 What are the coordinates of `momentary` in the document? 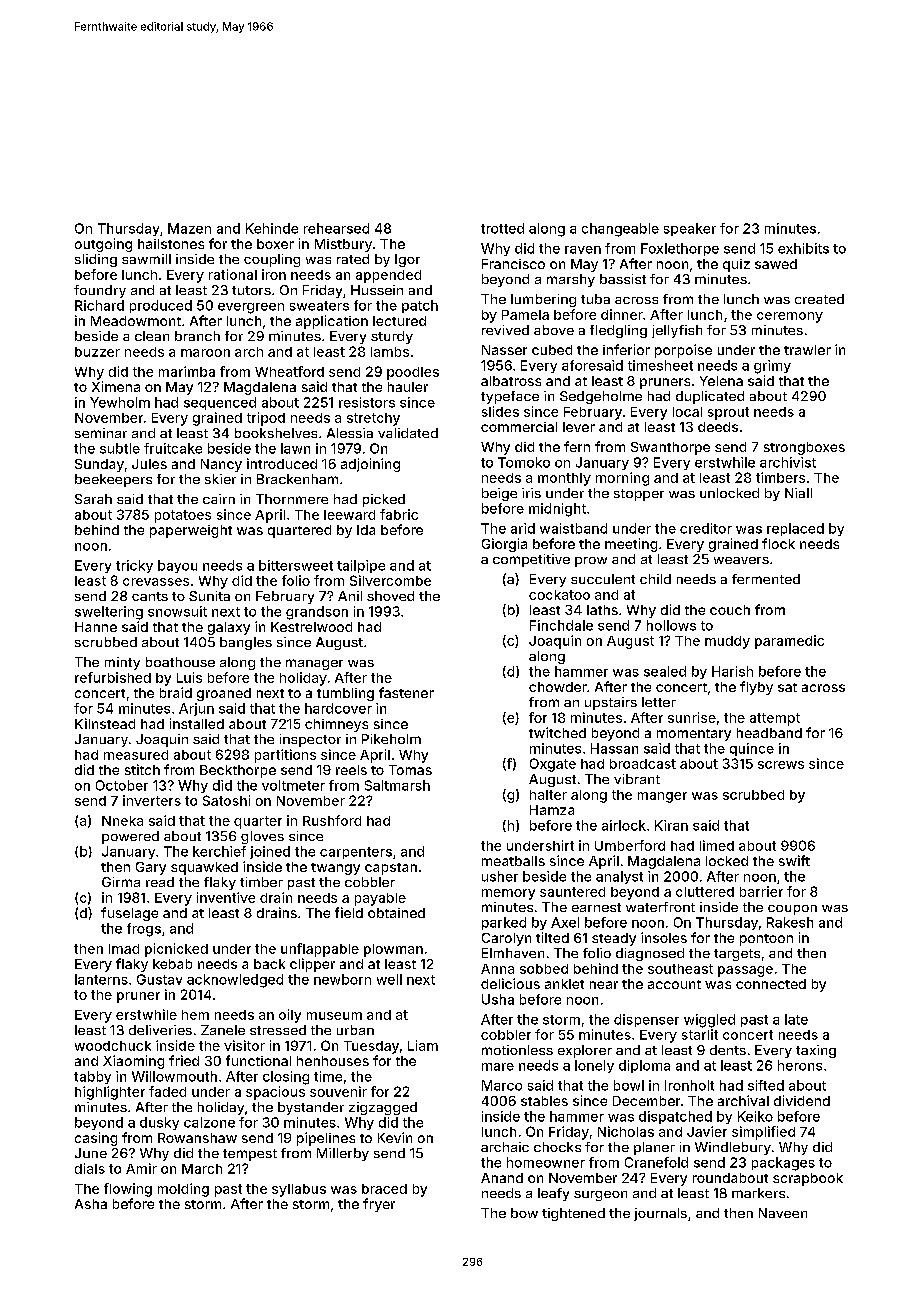 It's located at (694, 735).
